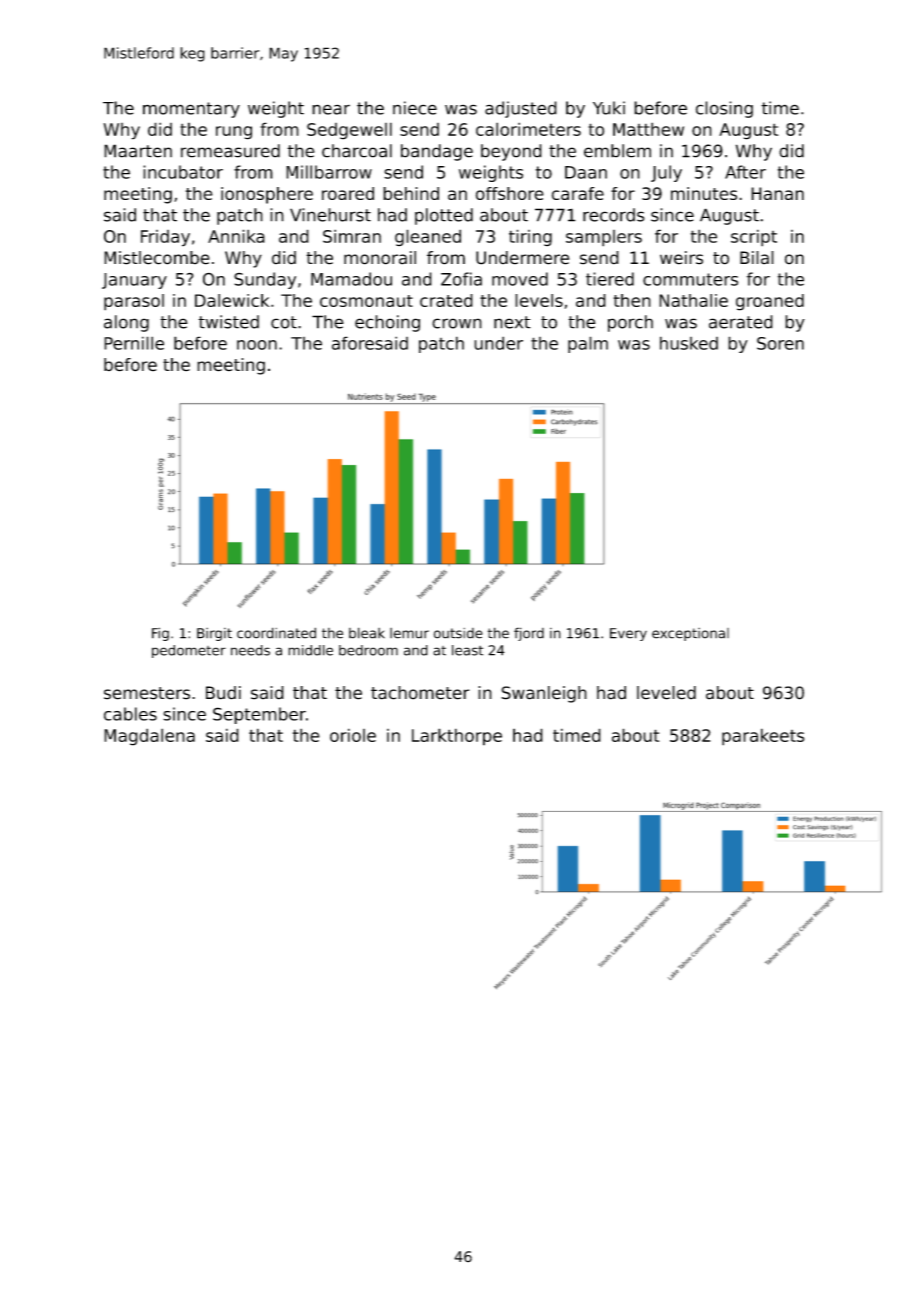  What do you see at coordinates (780, 343) in the document?
I see `Soren` at bounding box center [780, 343].
